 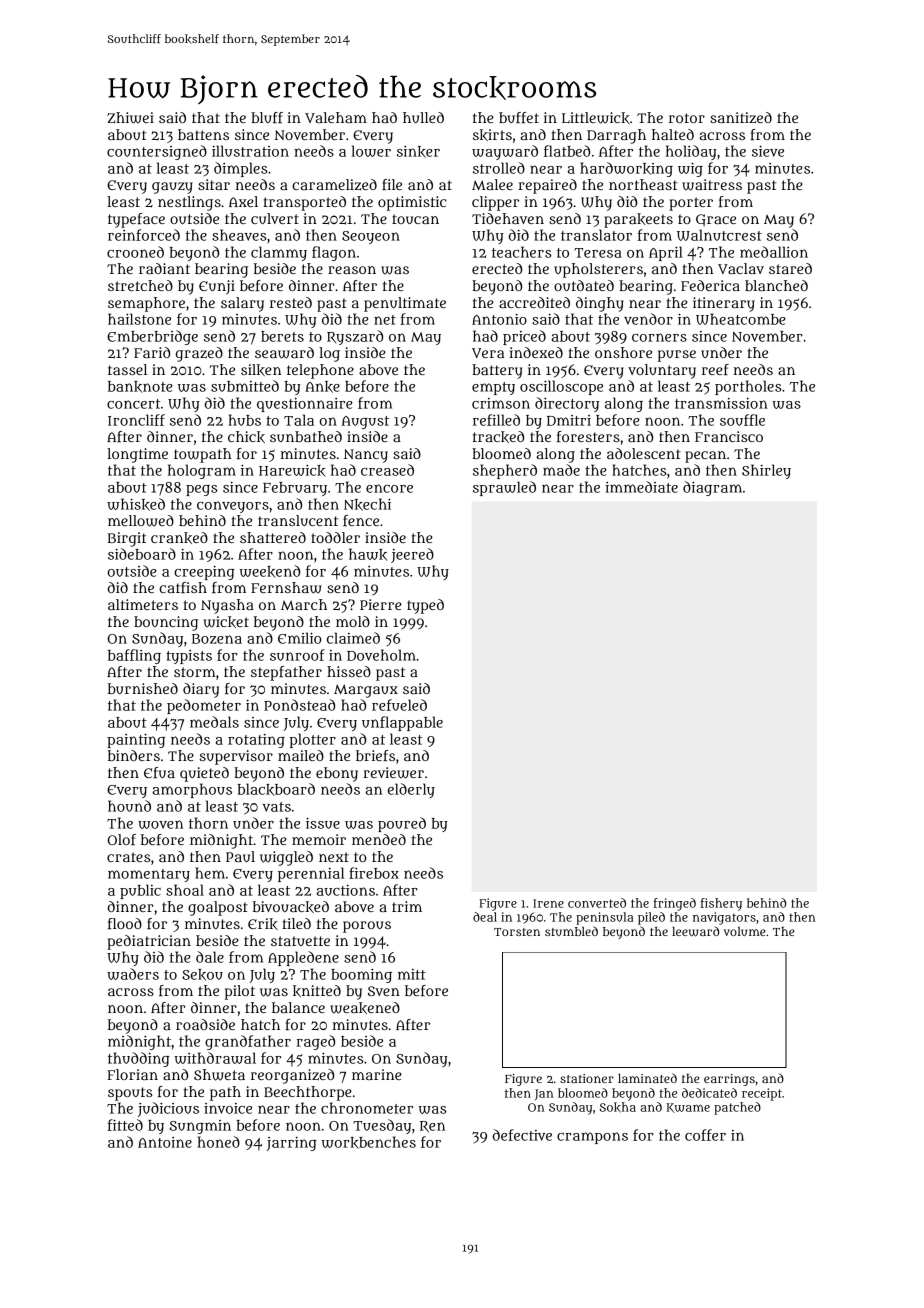 I want to click on Farid, so click(x=152, y=352).
